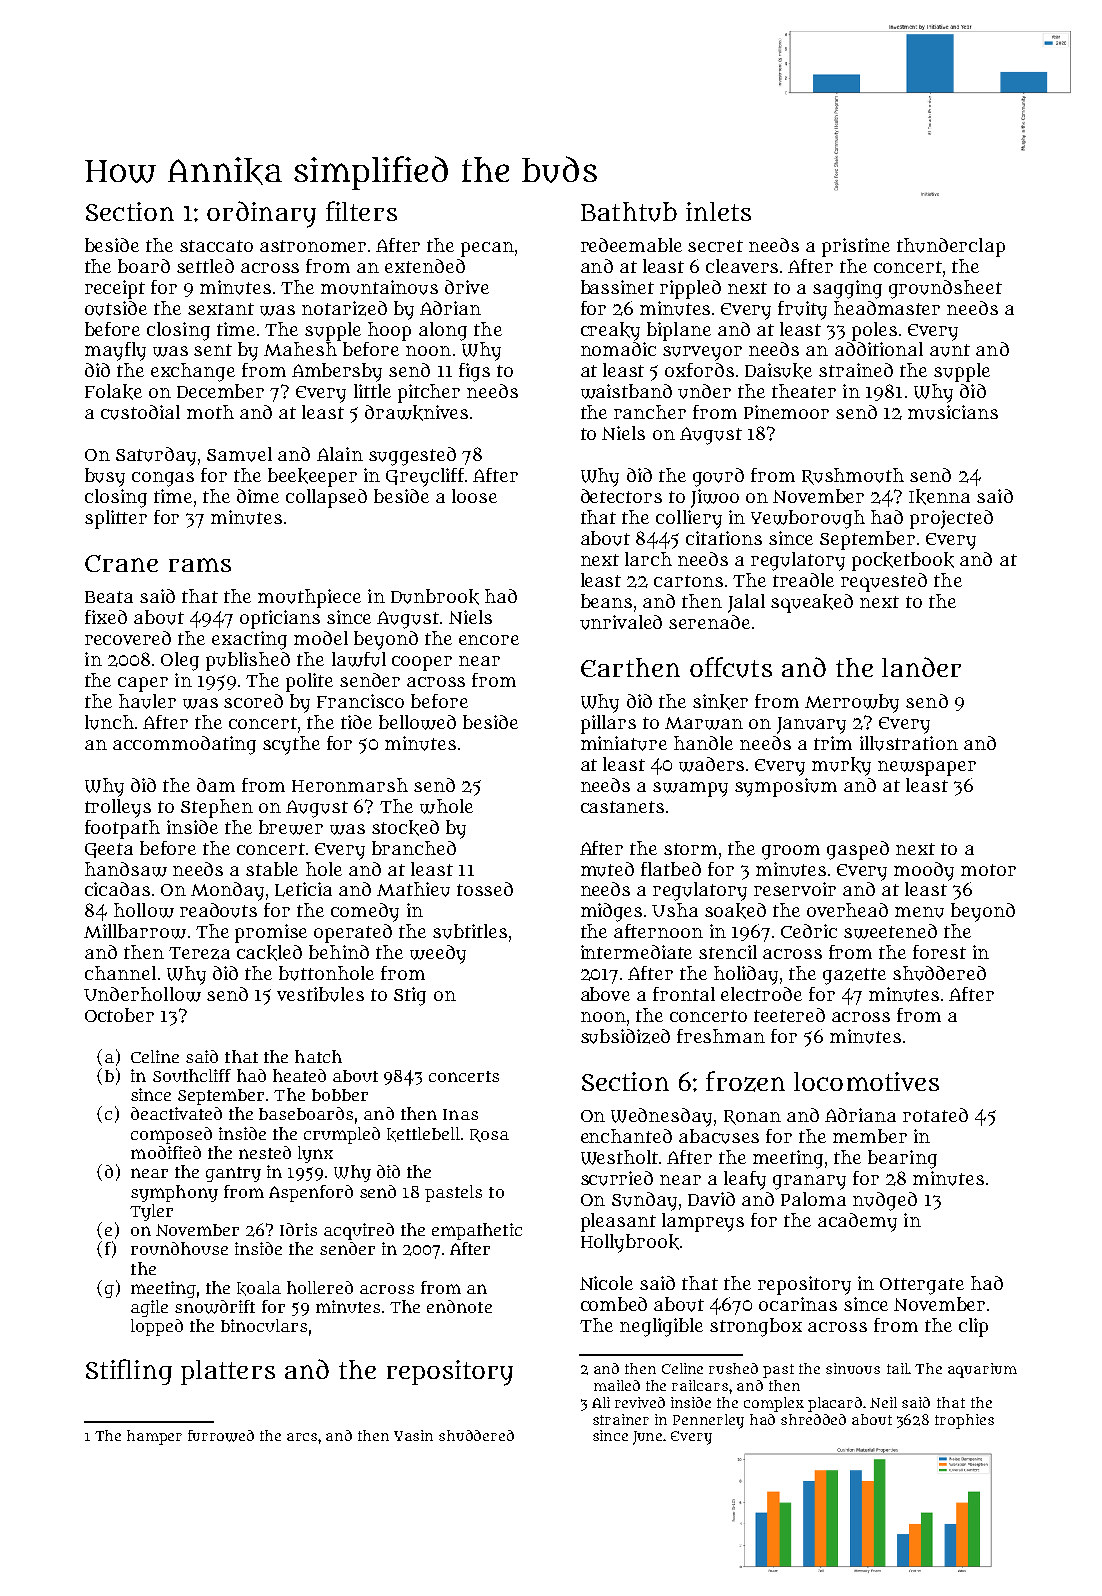 This image has height=1596, width=1102. I want to click on trophies, so click(964, 1421).
